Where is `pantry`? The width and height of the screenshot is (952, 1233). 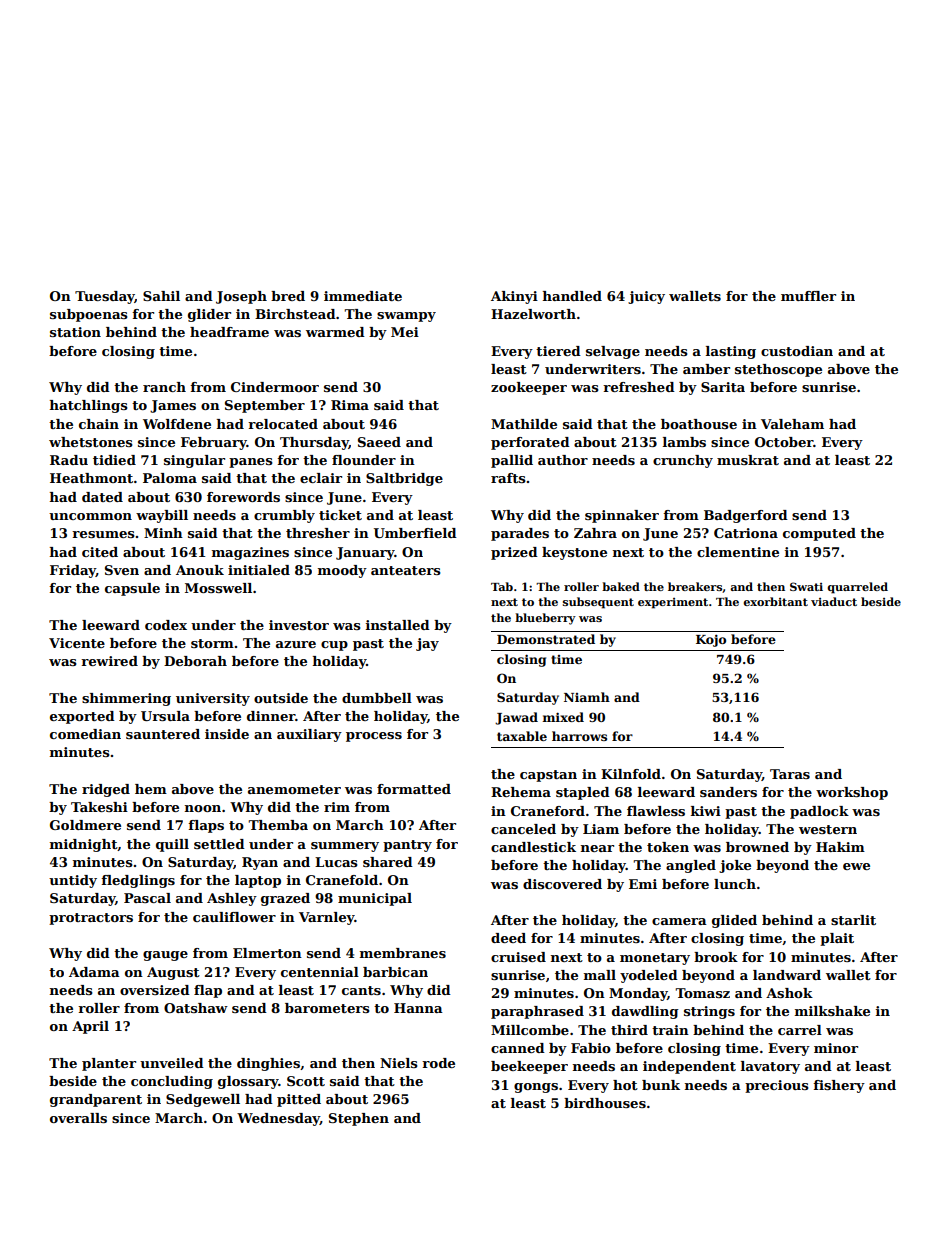
pantry is located at coordinates (407, 846).
